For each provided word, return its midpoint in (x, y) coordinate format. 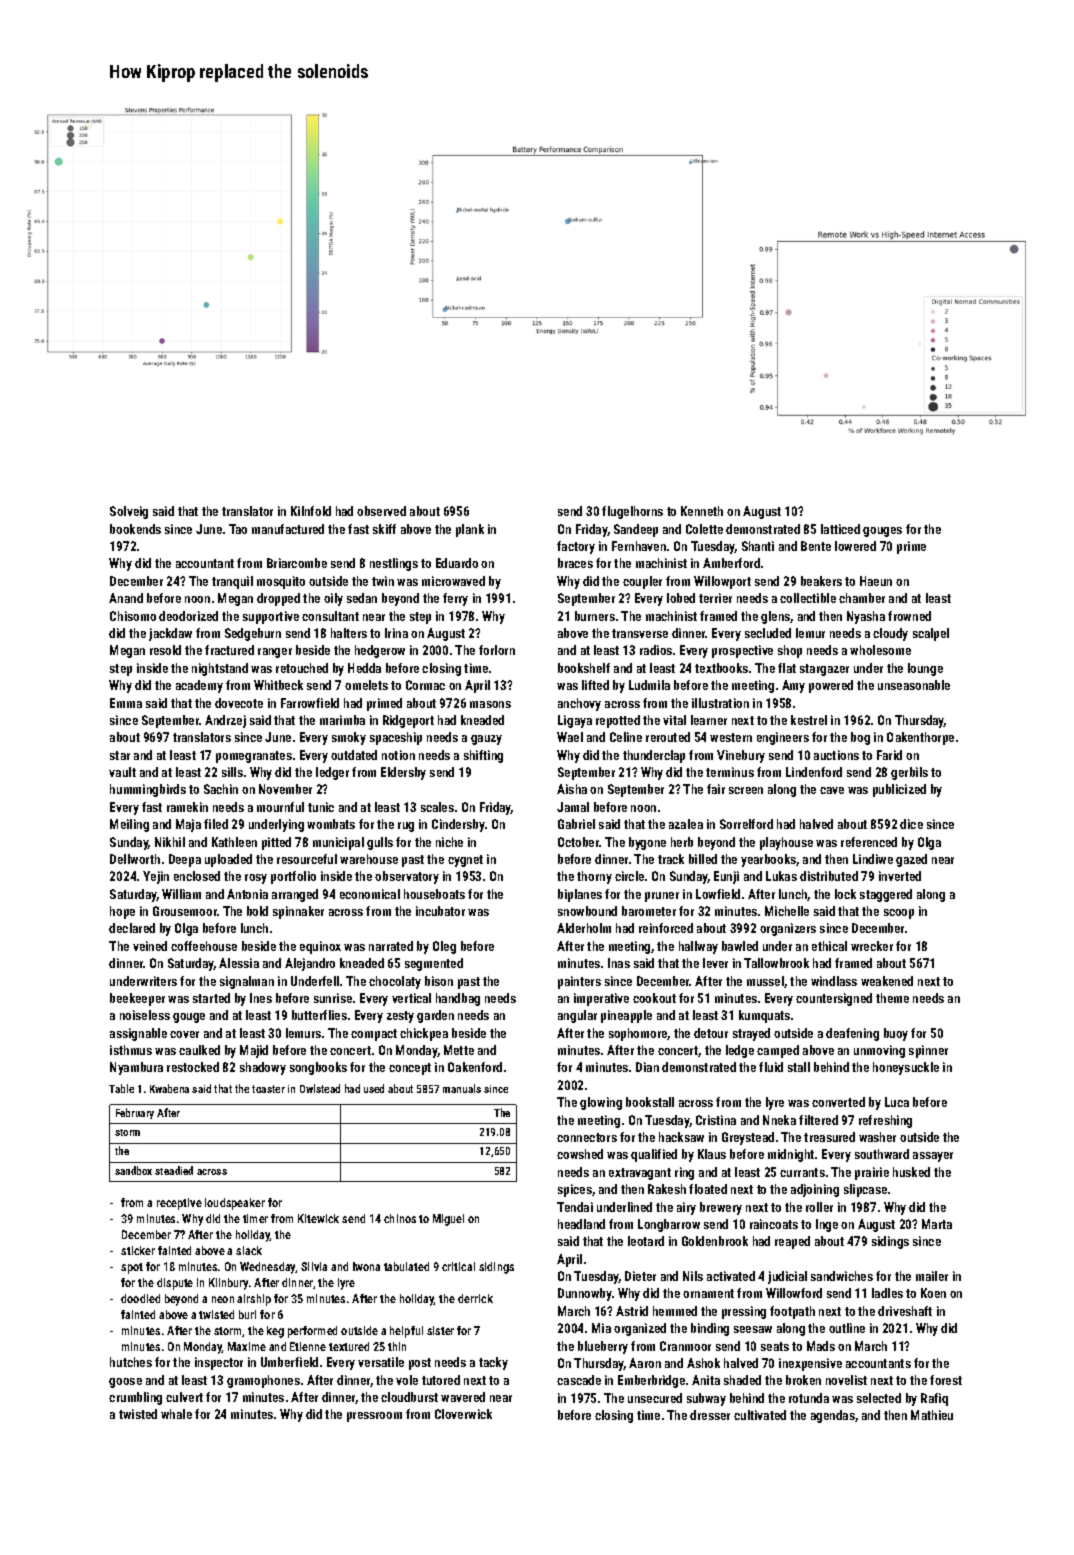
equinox (320, 947)
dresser (710, 1415)
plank (470, 530)
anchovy (579, 704)
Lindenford (814, 772)
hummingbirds (148, 790)
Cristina (716, 1120)
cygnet (465, 861)
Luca (897, 1102)
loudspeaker (235, 1204)
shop (790, 651)
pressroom (374, 1417)
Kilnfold (311, 511)
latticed (840, 529)
